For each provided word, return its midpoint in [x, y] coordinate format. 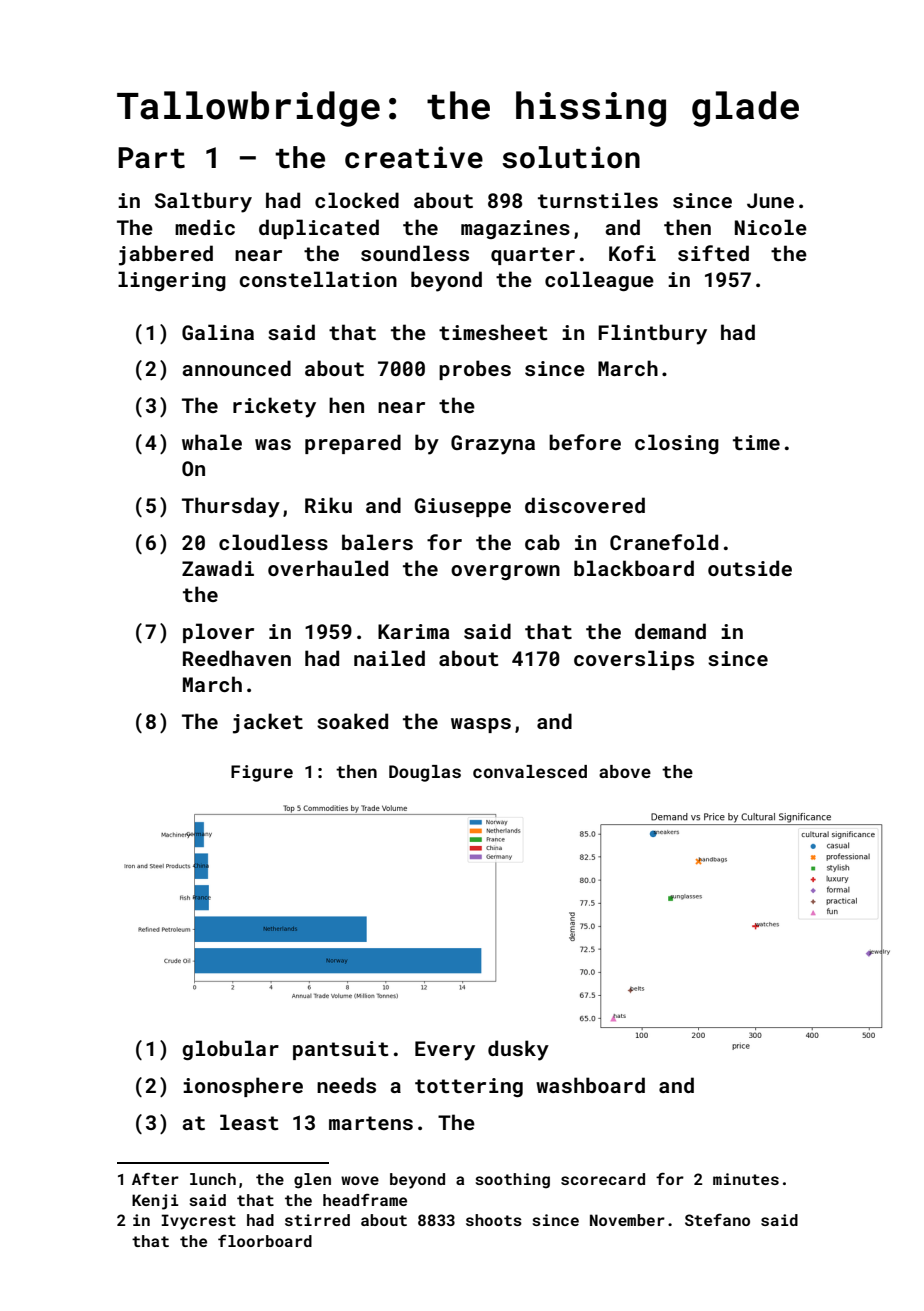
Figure [262, 773]
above [625, 771]
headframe [365, 1199]
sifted [713, 253]
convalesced [530, 771]
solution [571, 157]
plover [218, 633]
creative [414, 157]
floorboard [265, 1240]
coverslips [634, 660]
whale [212, 442]
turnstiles [598, 200]
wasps [481, 725]
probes [475, 370]
